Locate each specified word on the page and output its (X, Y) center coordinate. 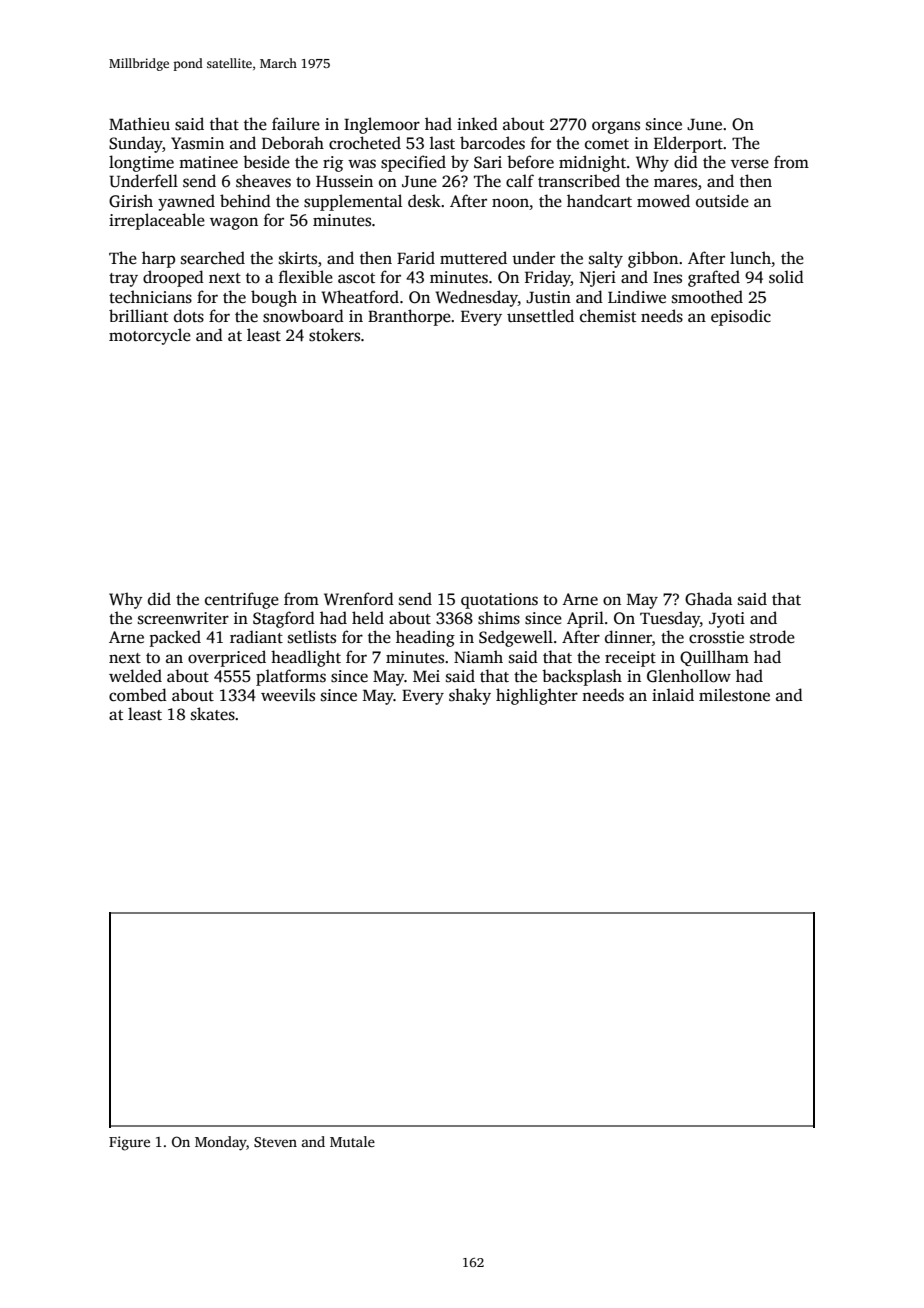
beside (266, 162)
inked (477, 124)
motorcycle (150, 336)
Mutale (352, 1141)
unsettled (540, 316)
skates (213, 714)
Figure (129, 1143)
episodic (741, 317)
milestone (734, 695)
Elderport (688, 144)
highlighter (537, 696)
